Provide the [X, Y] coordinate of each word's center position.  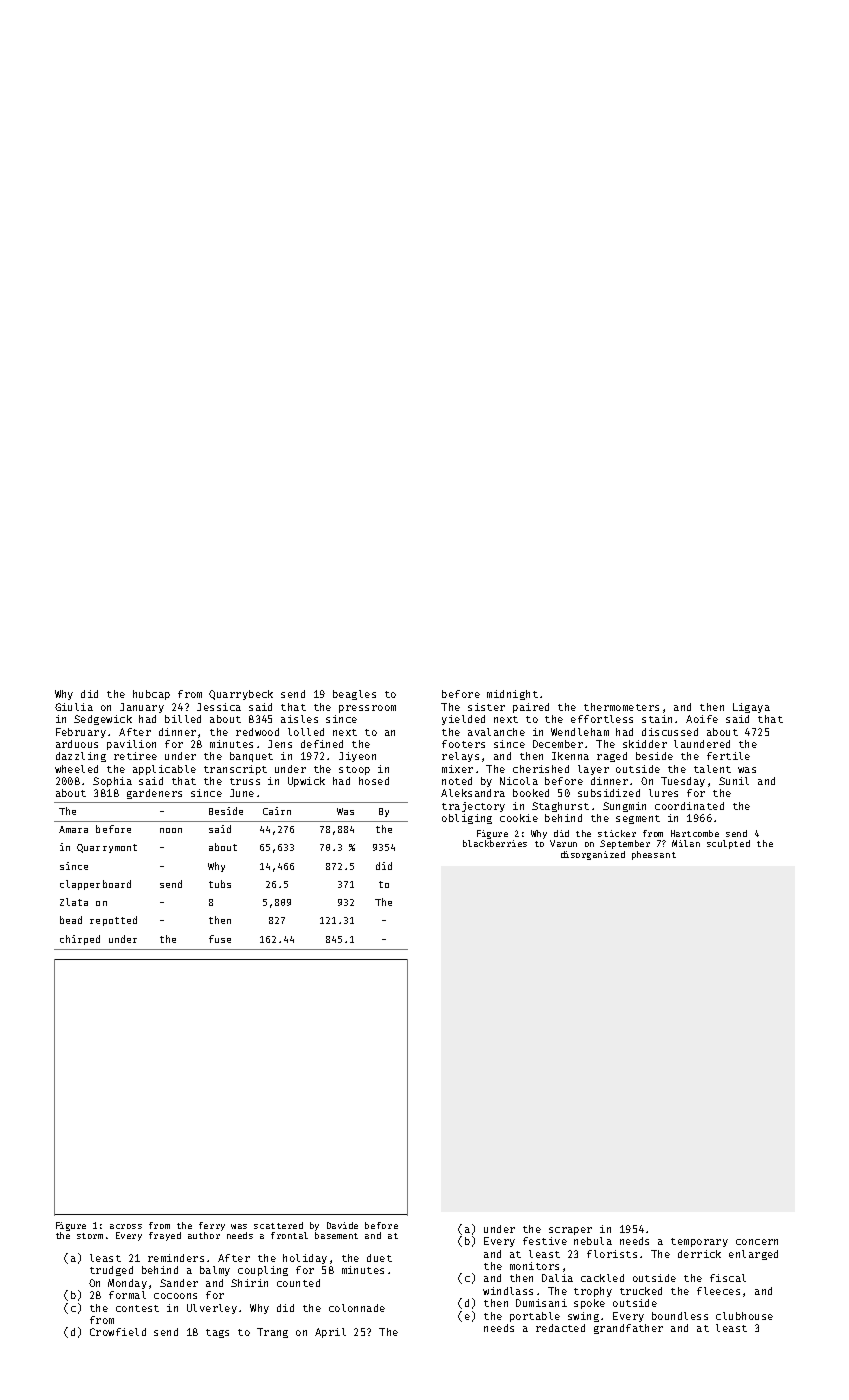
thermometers [621, 707]
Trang [272, 1333]
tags [217, 1333]
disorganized [593, 855]
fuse [220, 939]
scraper [570, 1231]
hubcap [151, 695]
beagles [354, 695]
